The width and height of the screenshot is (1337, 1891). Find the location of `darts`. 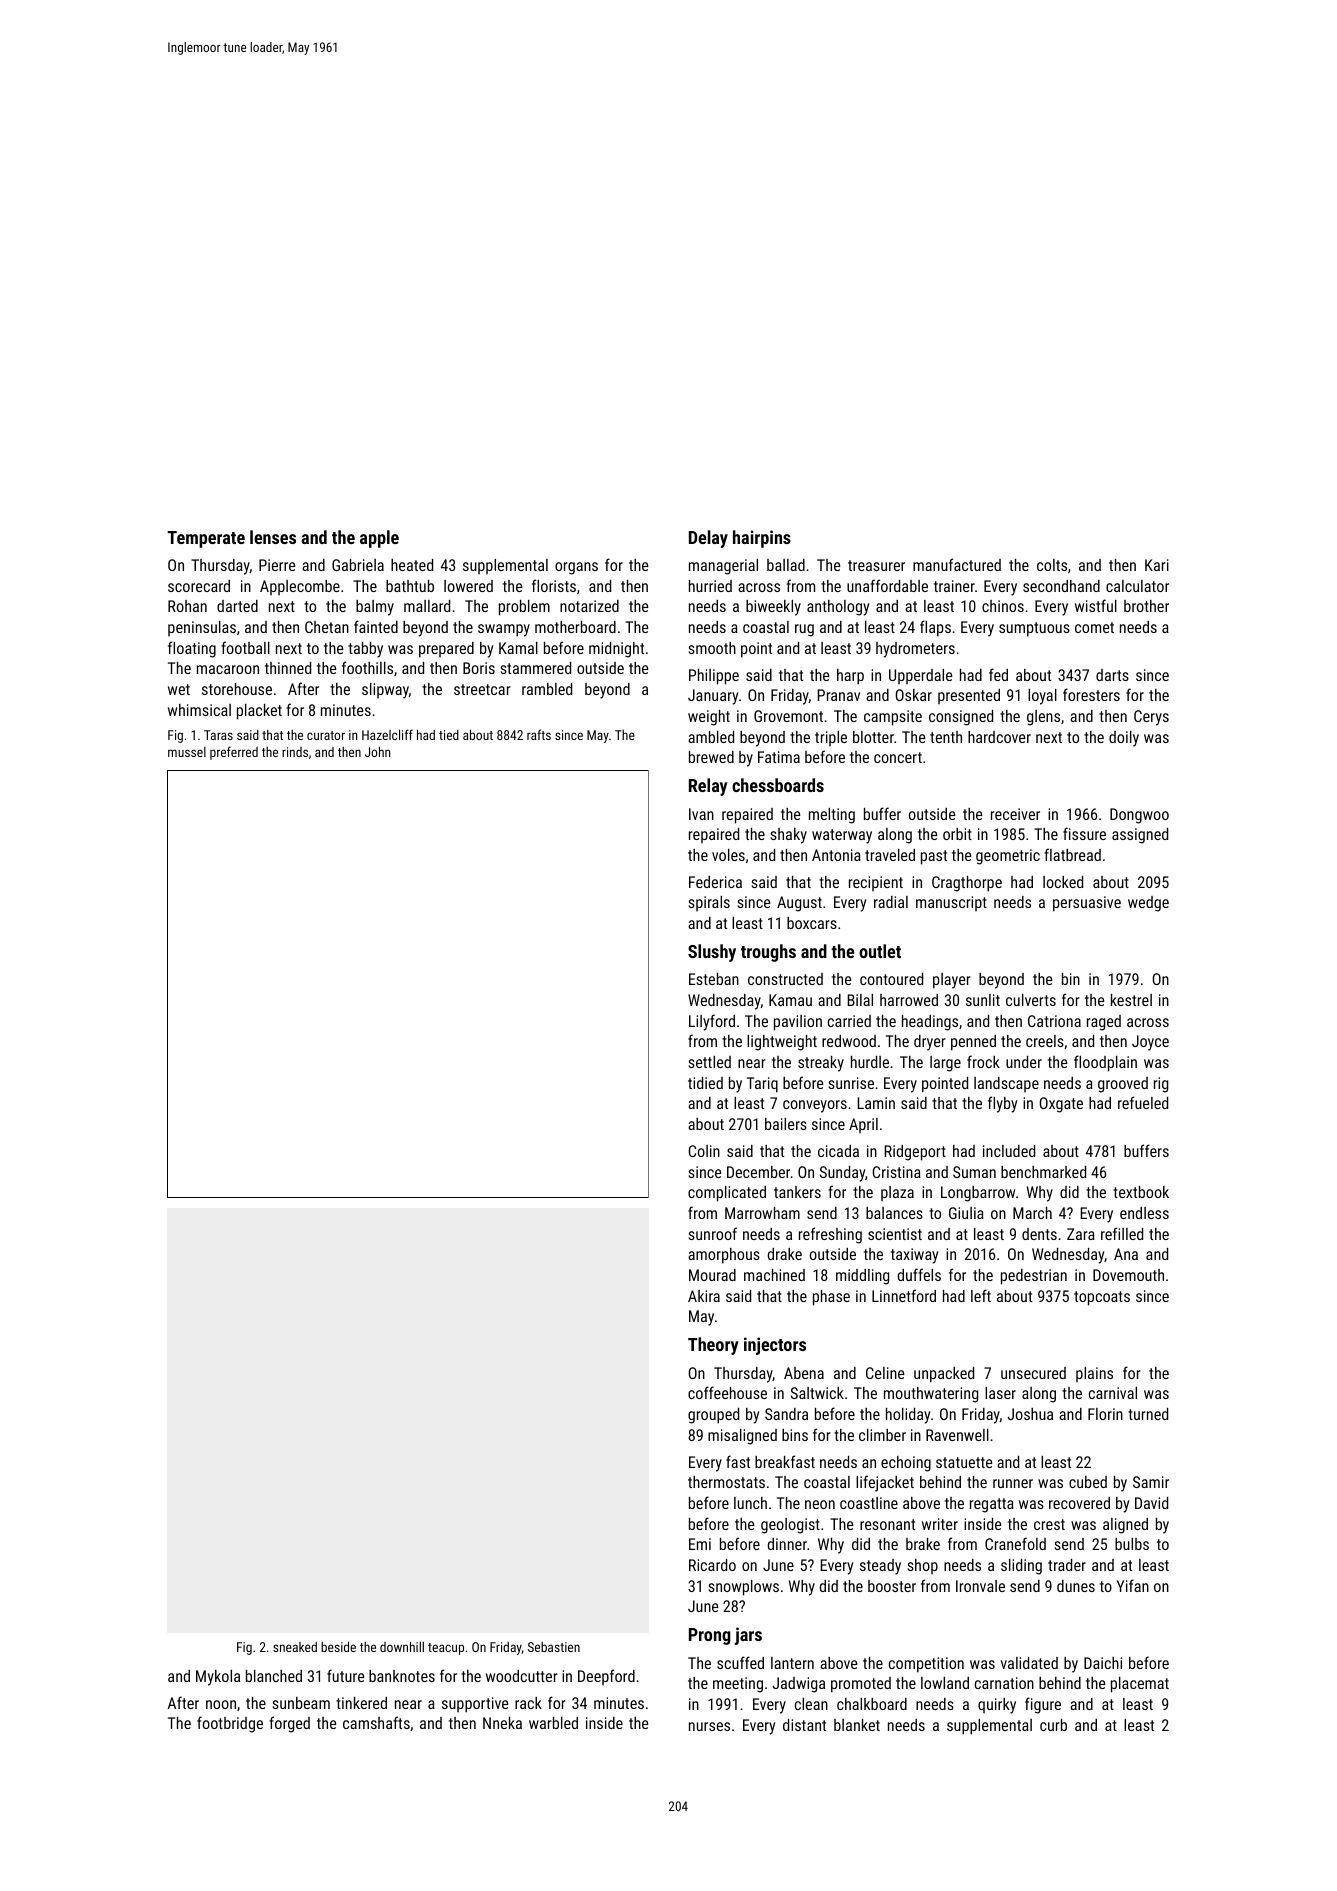

darts is located at coordinates (1112, 675).
